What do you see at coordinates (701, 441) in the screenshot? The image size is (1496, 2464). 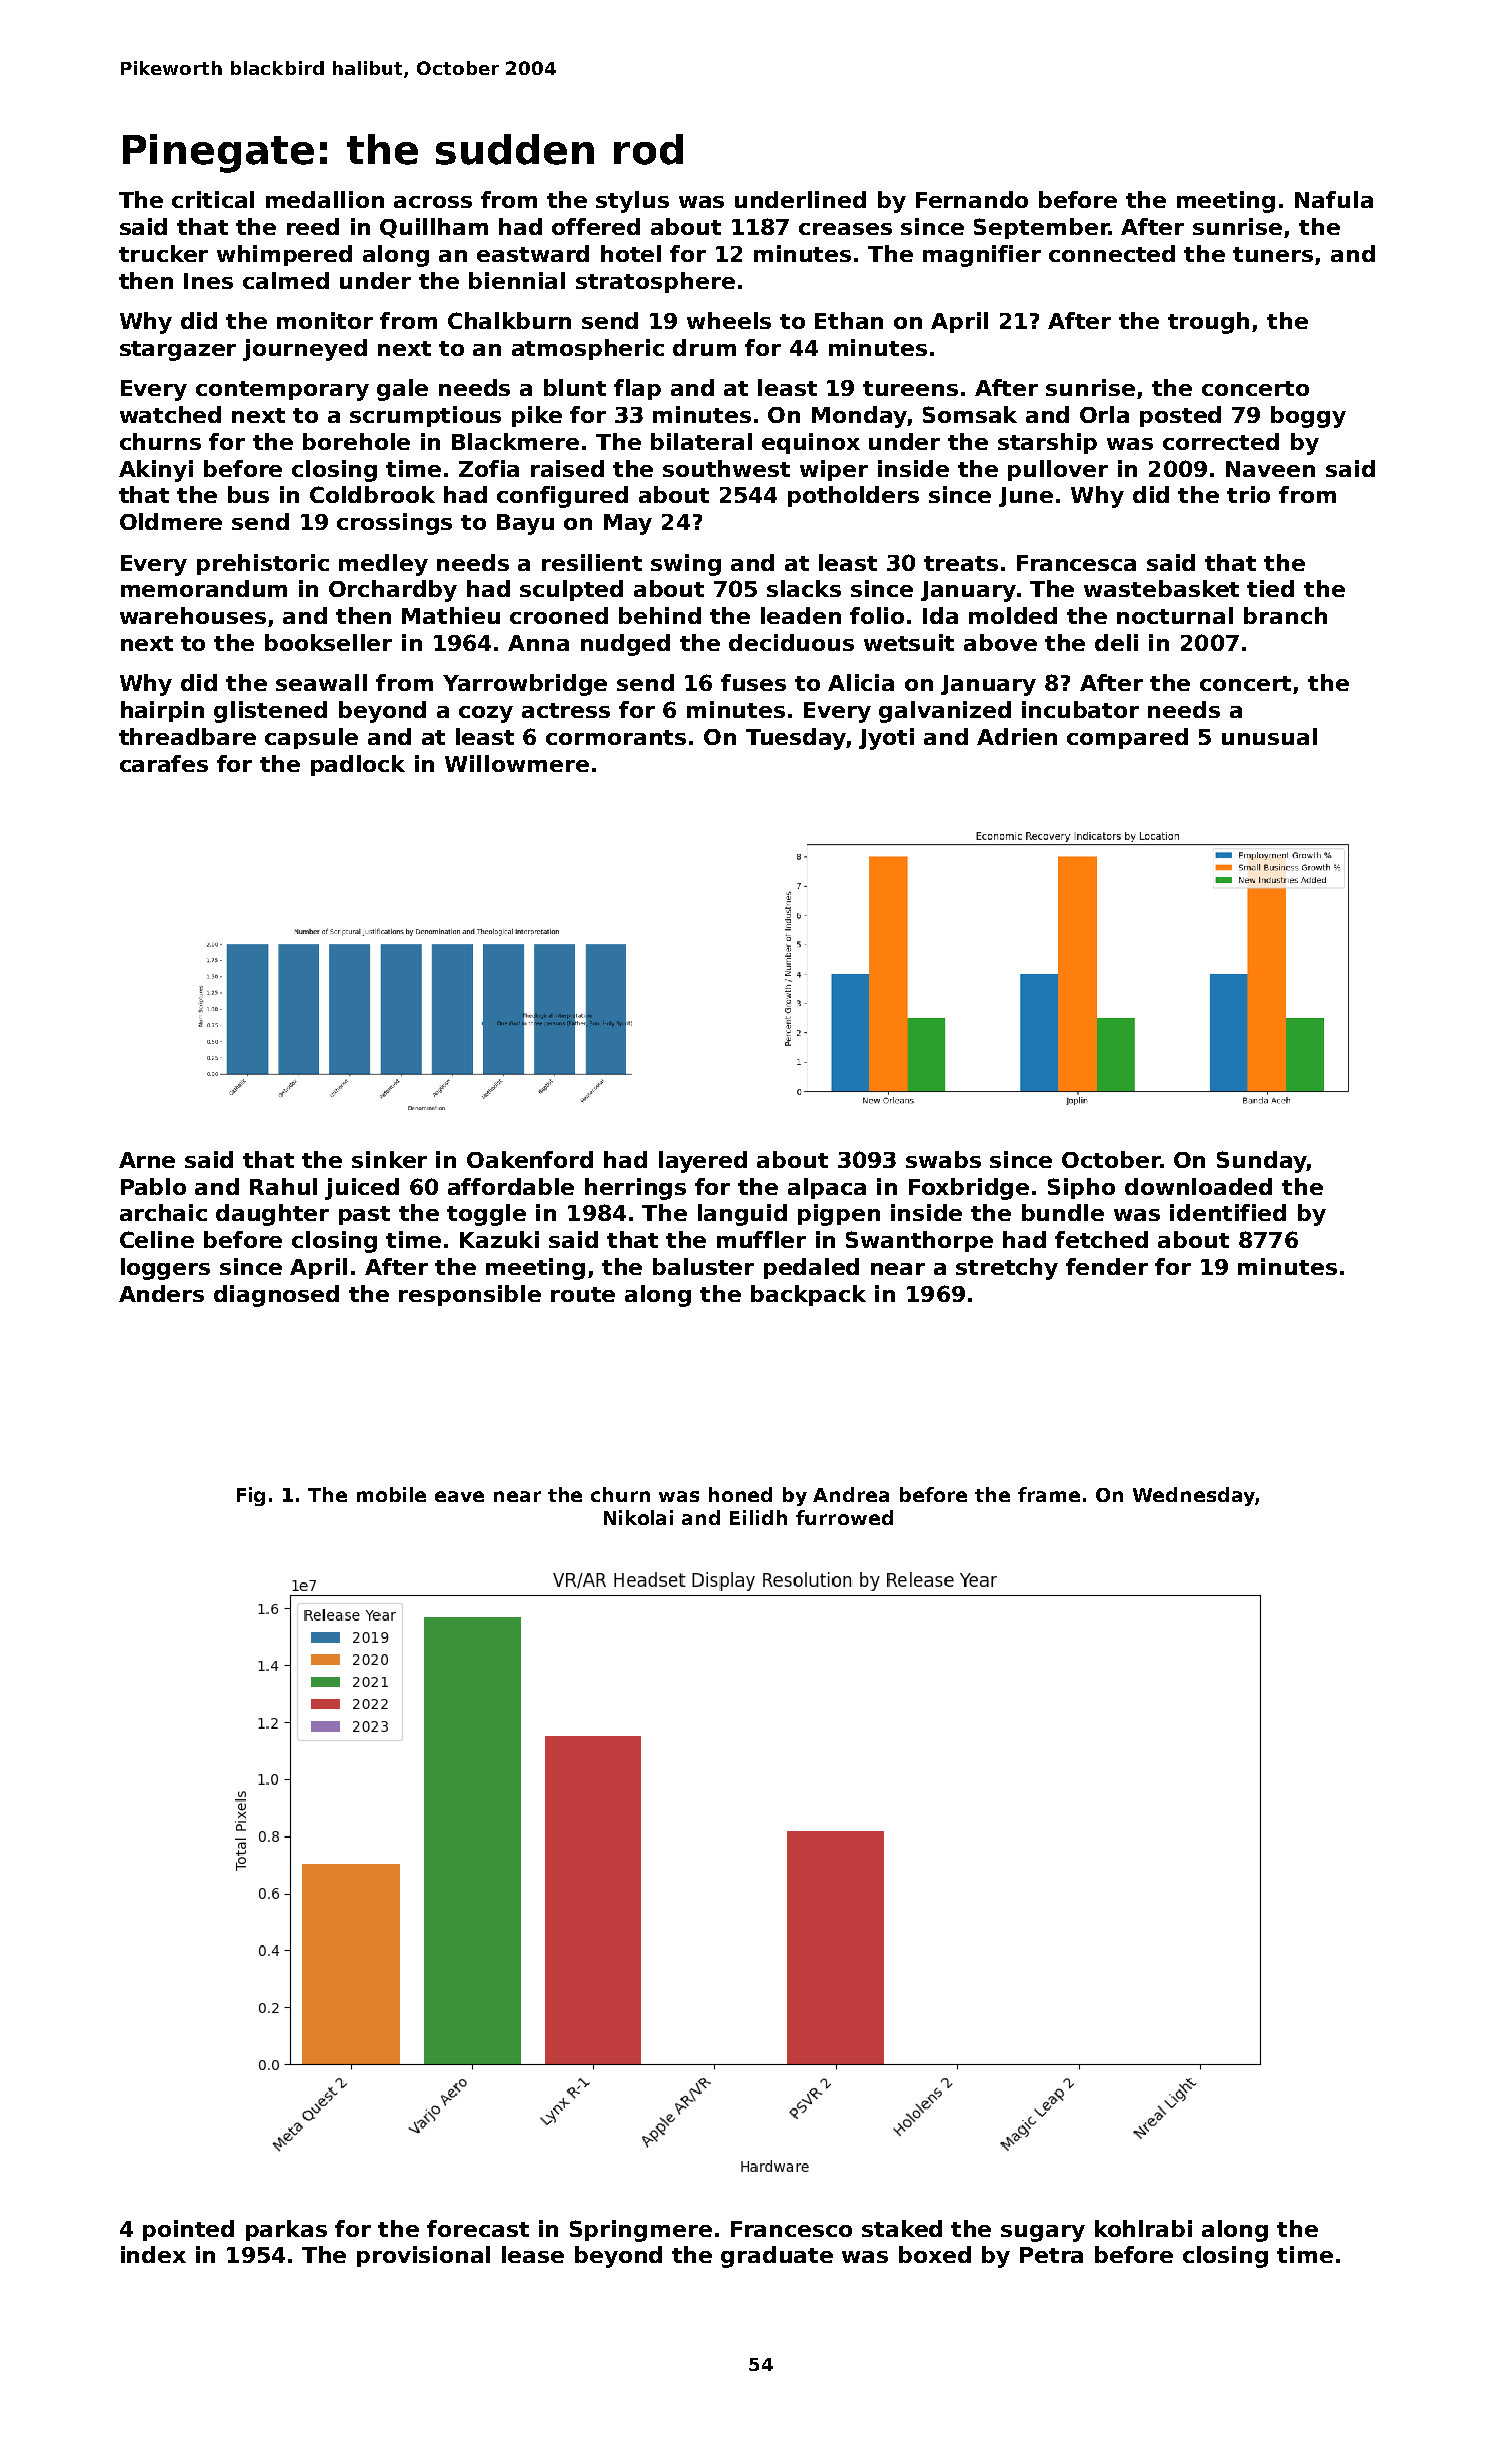 I see `bilateral` at bounding box center [701, 441].
